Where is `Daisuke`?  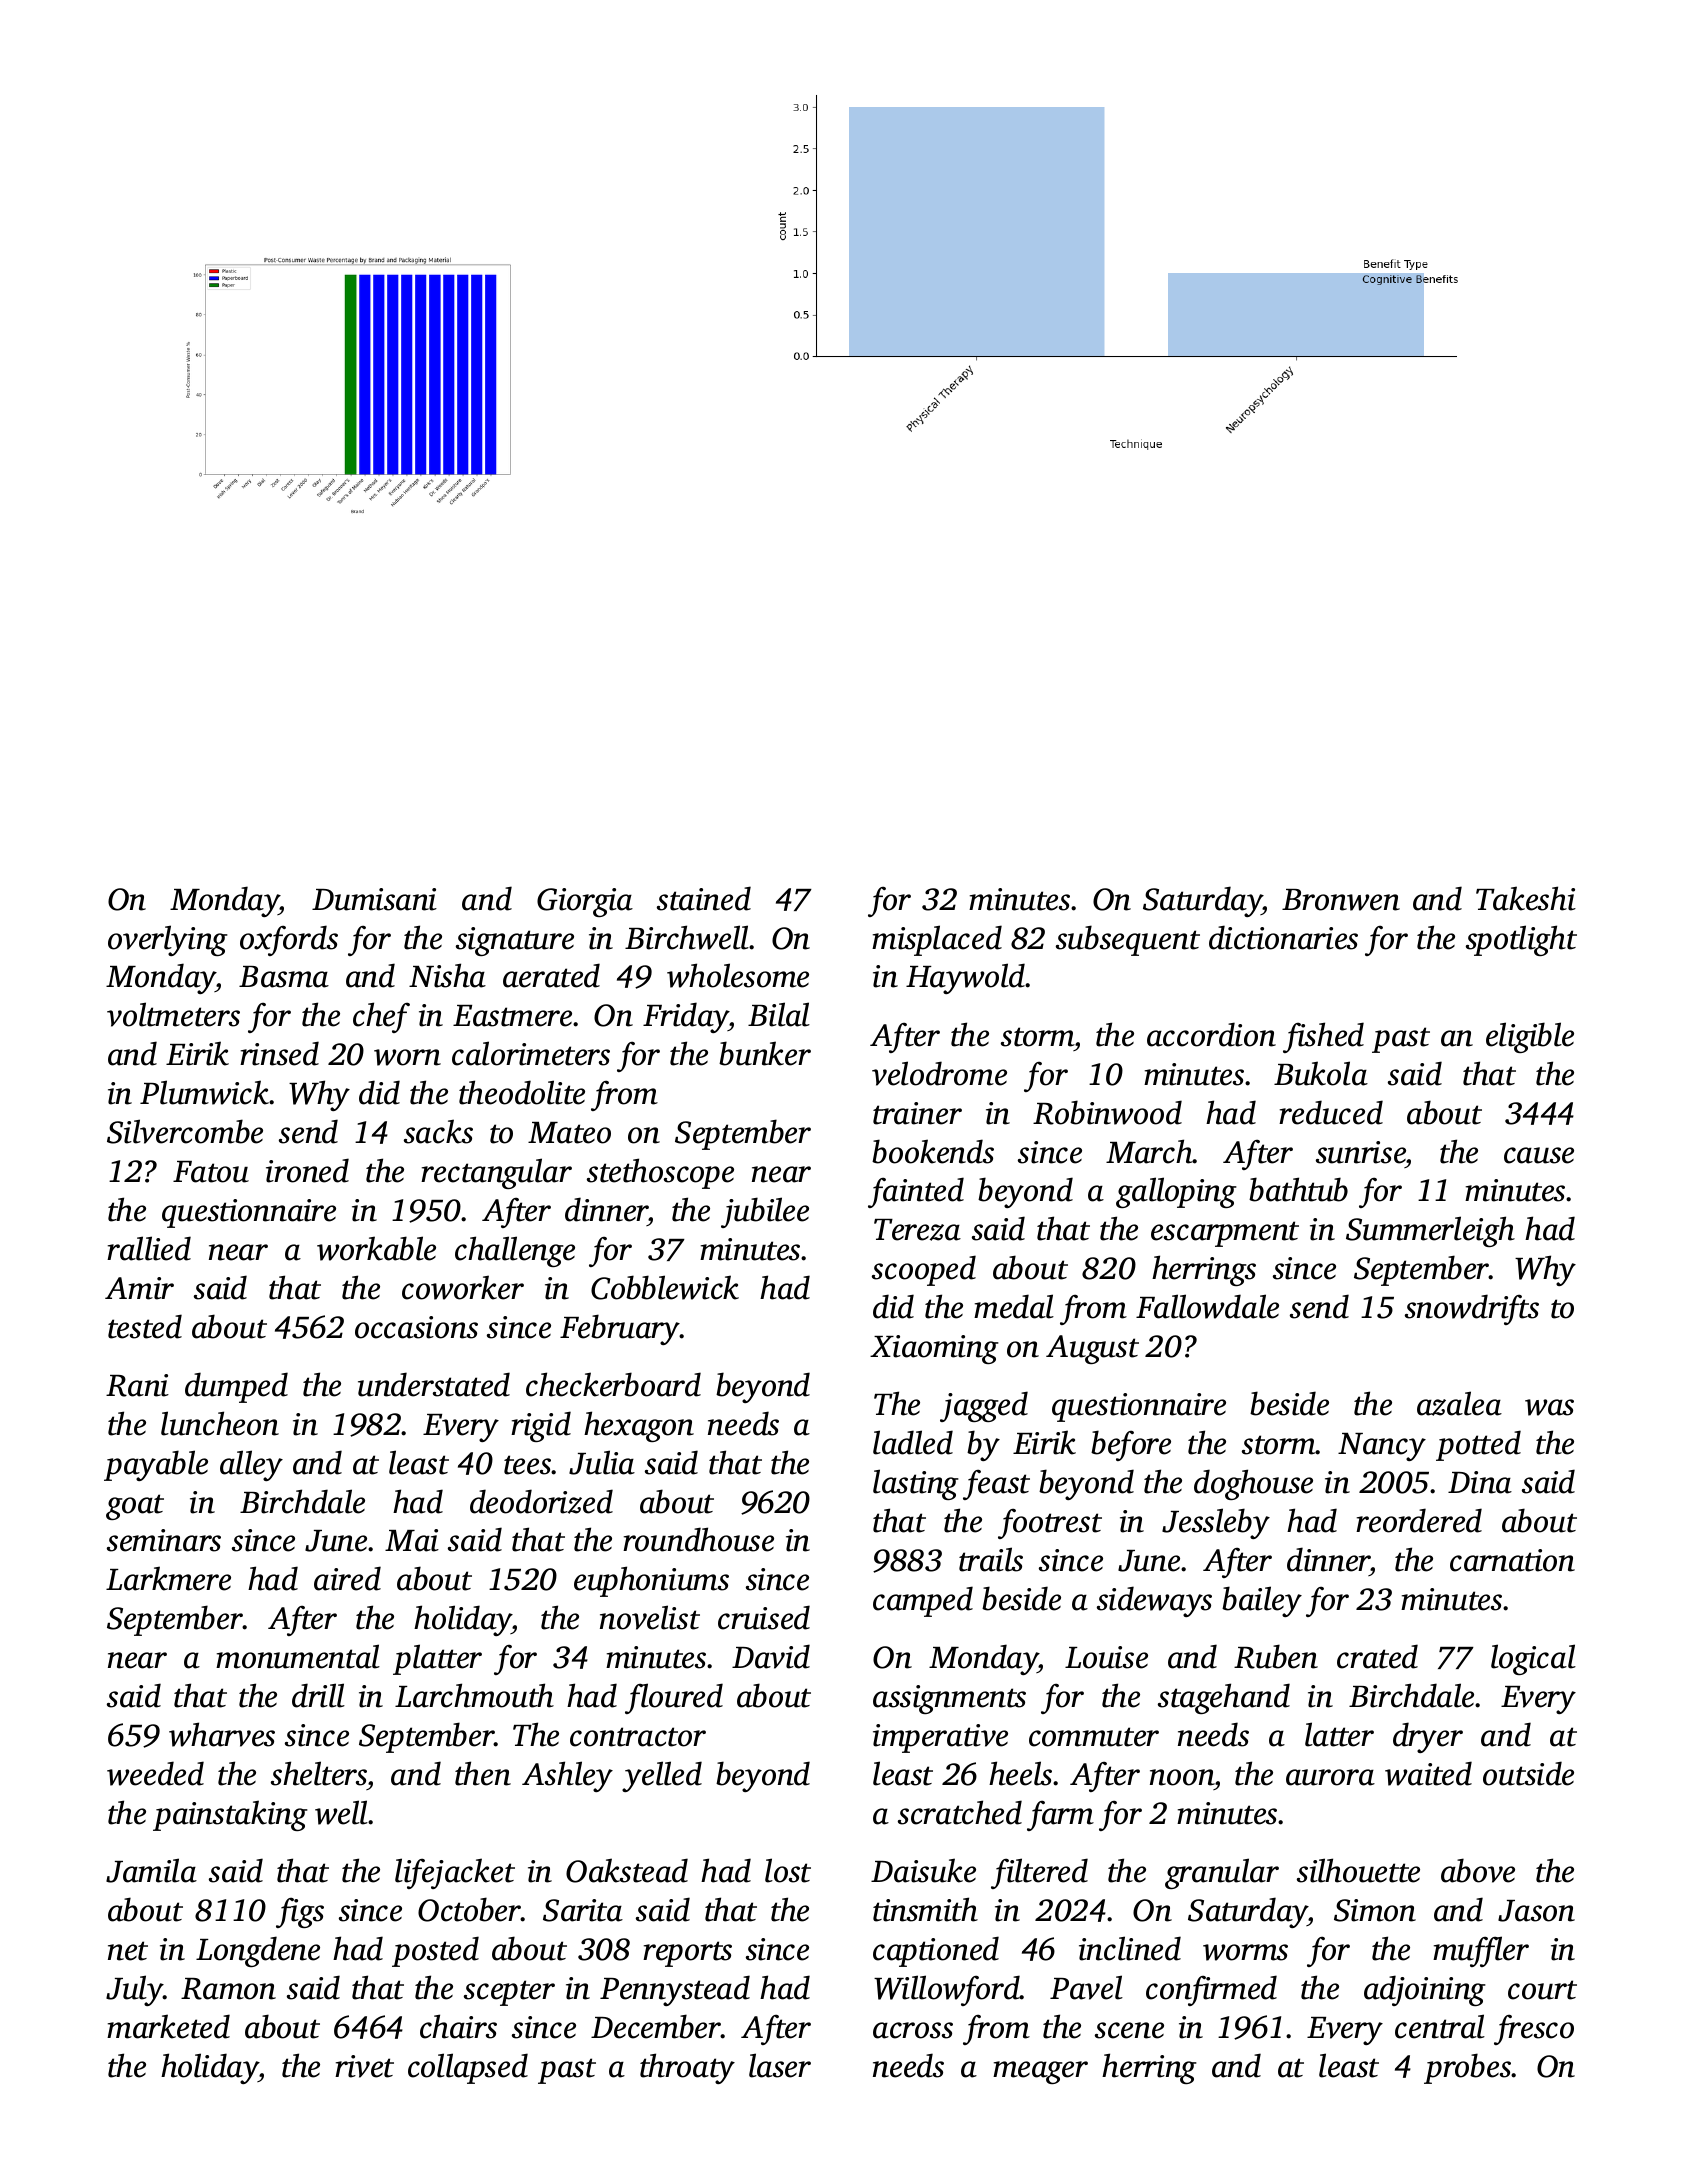
Daisuke is located at coordinates (923, 1870).
